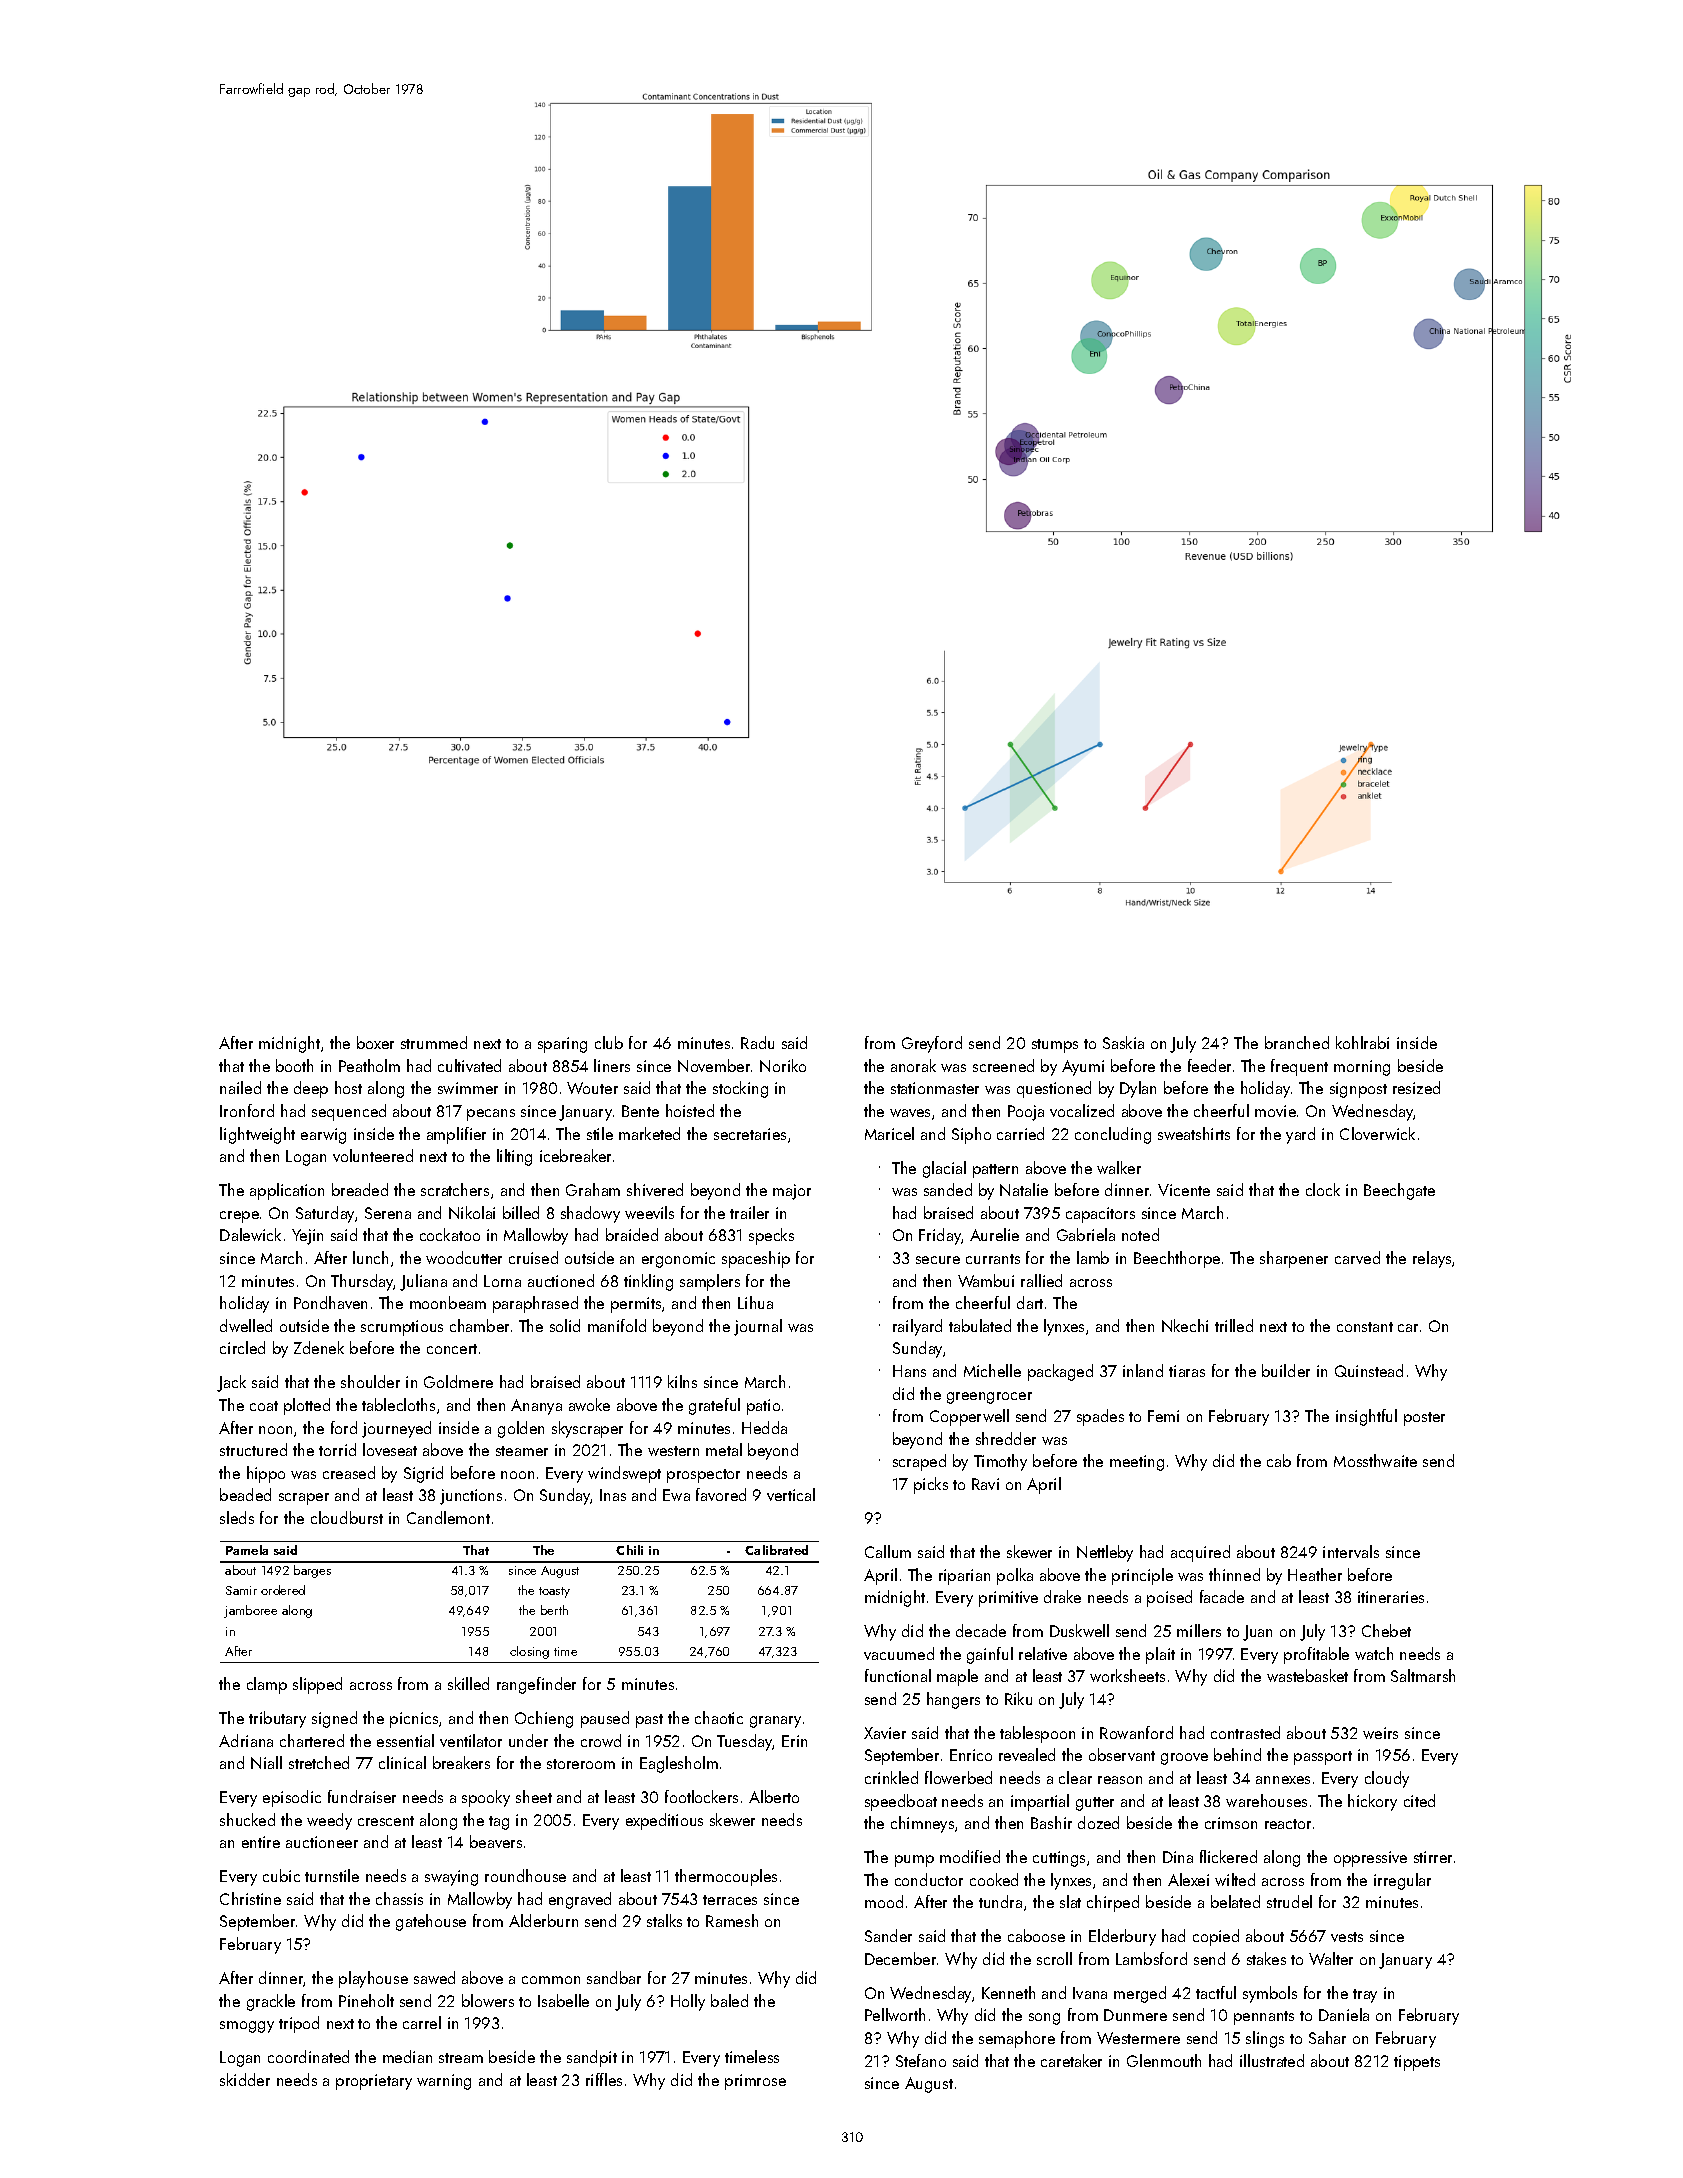 This document has width=1683, height=2178. I want to click on capacitors, so click(1100, 1215).
